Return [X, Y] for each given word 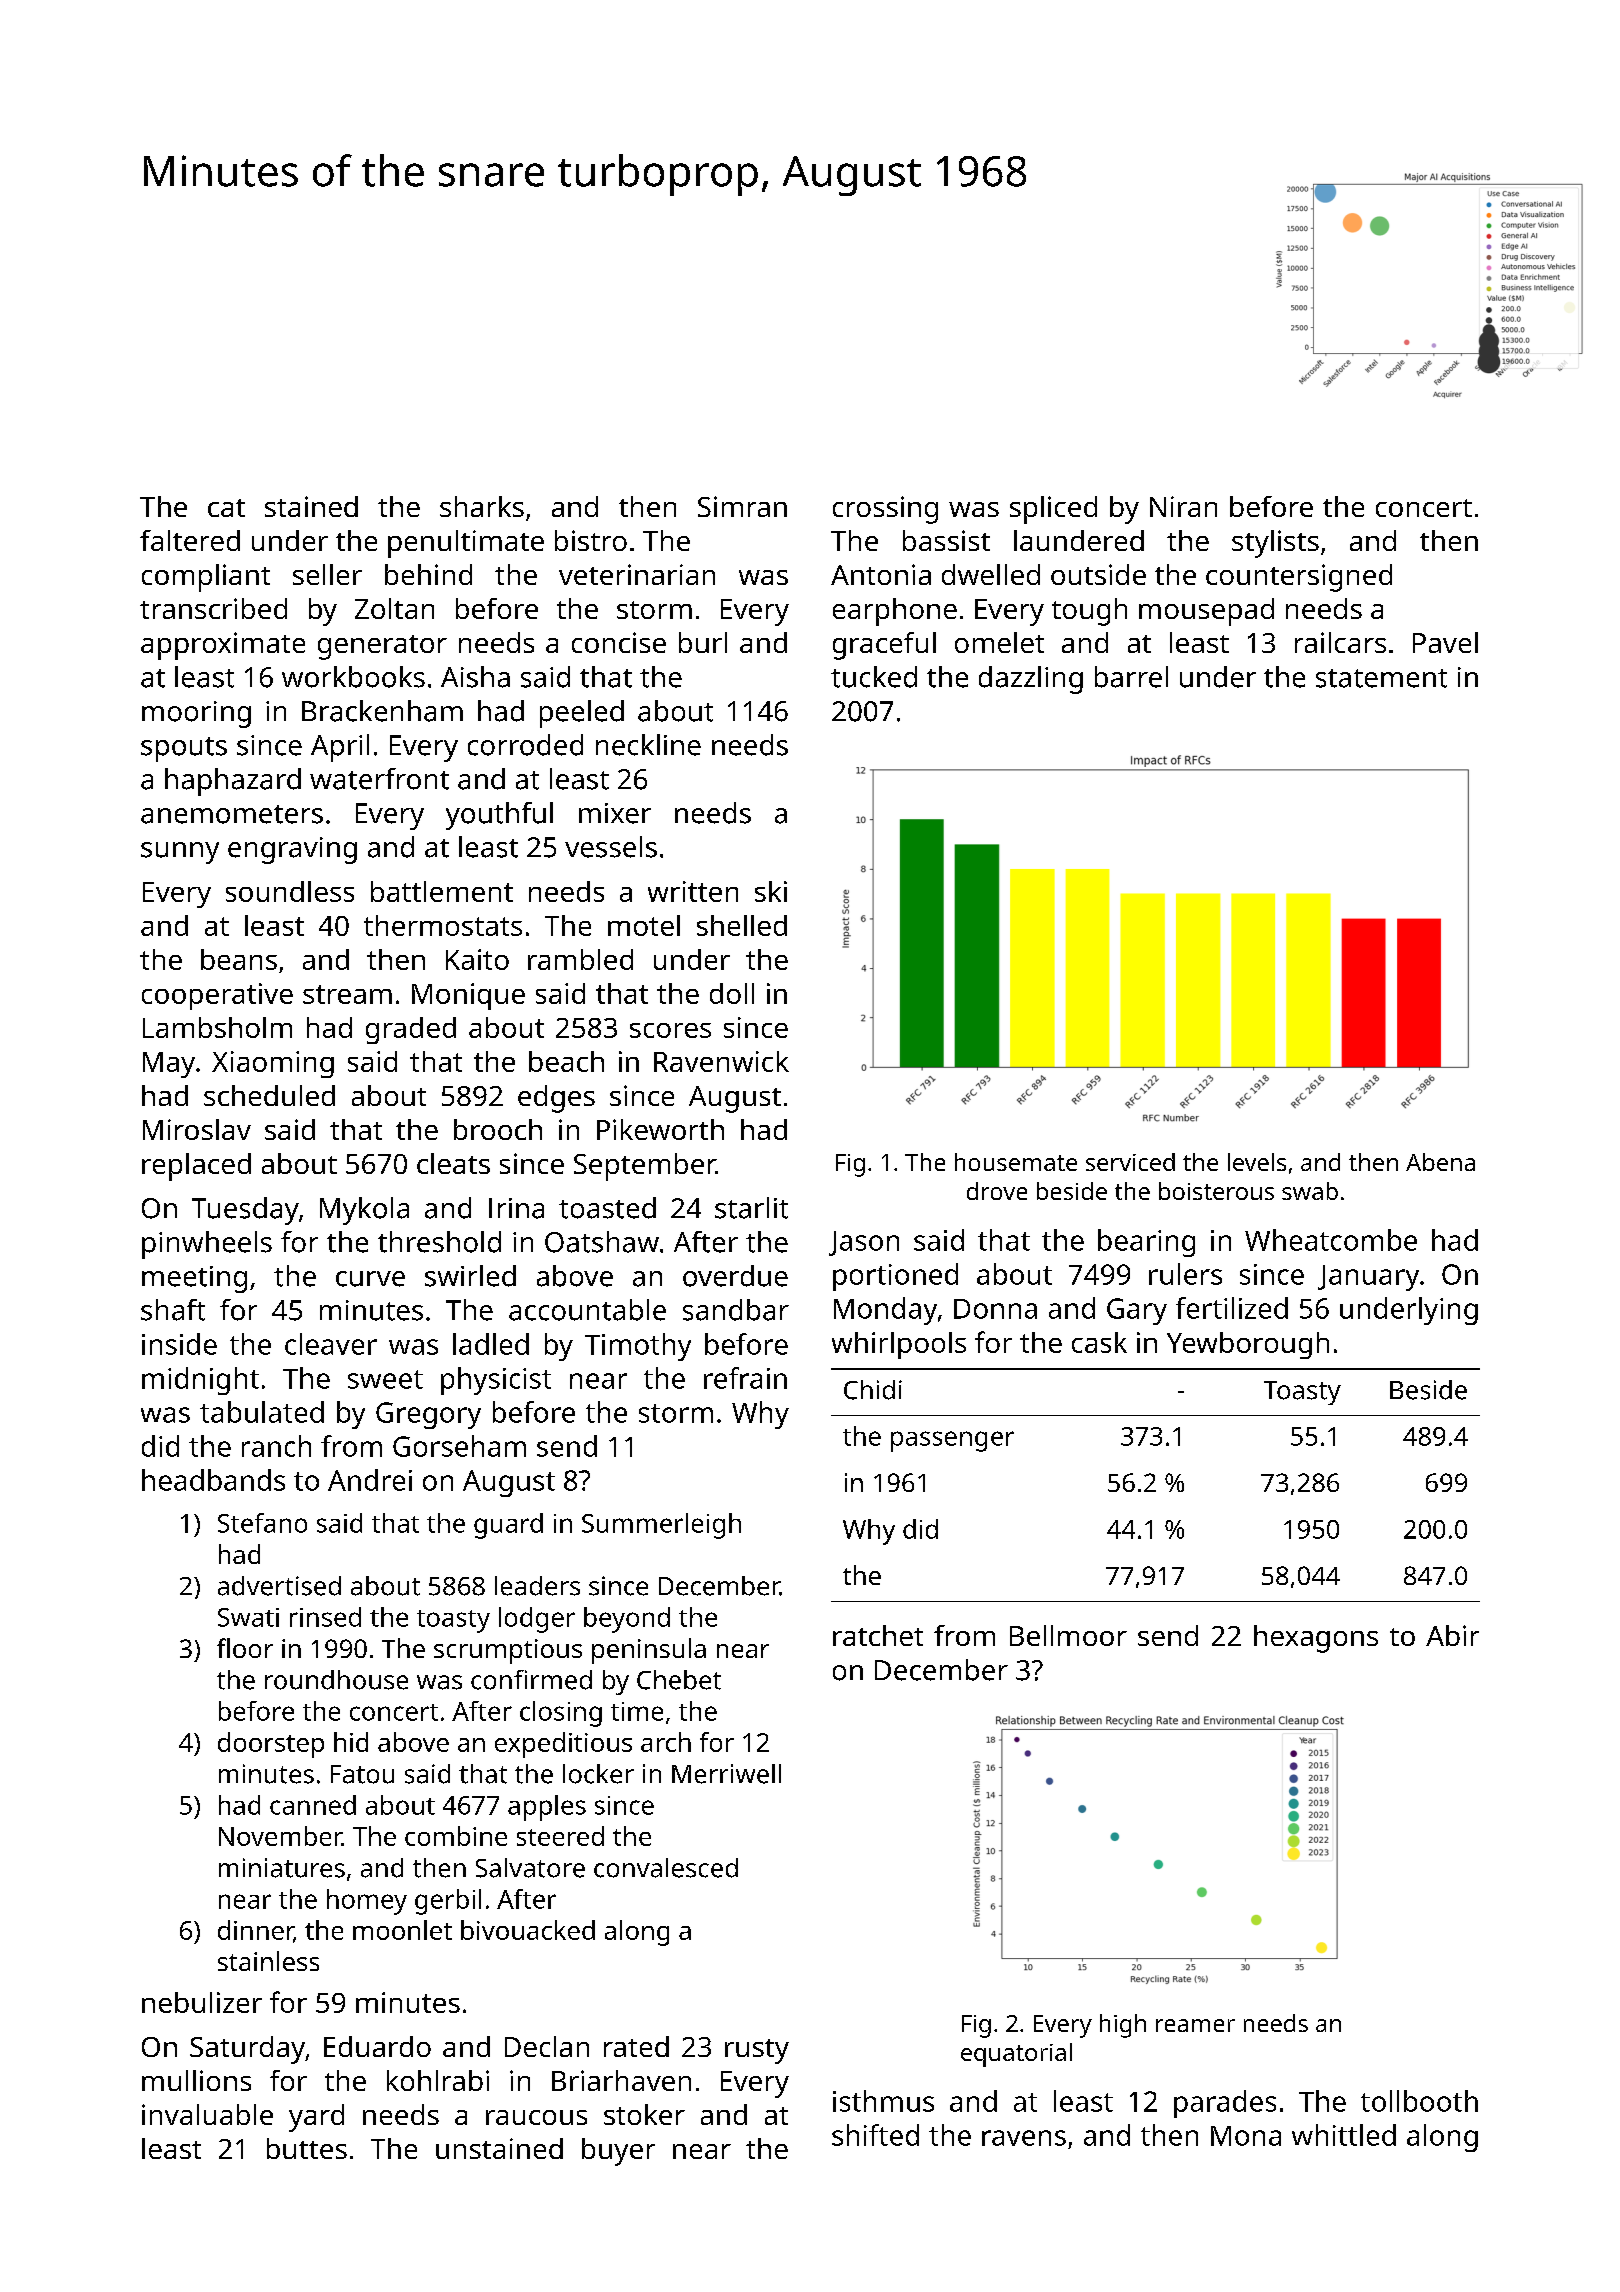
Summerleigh [661, 1526]
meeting [194, 1279]
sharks [482, 506]
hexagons [1316, 1639]
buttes [307, 2148]
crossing [885, 510]
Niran [1183, 506]
